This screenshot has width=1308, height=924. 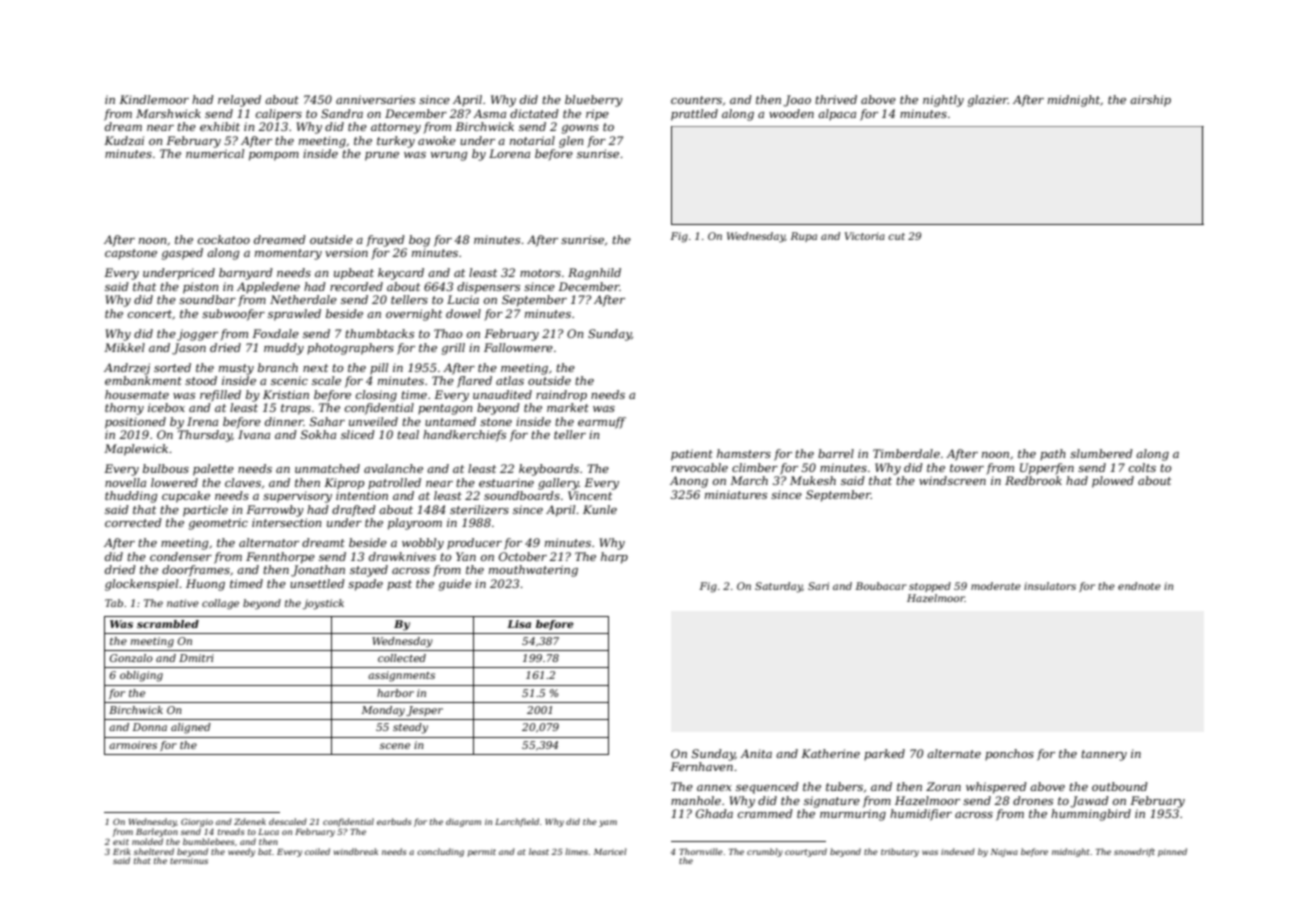 I want to click on Upperfen, so click(x=1047, y=469).
